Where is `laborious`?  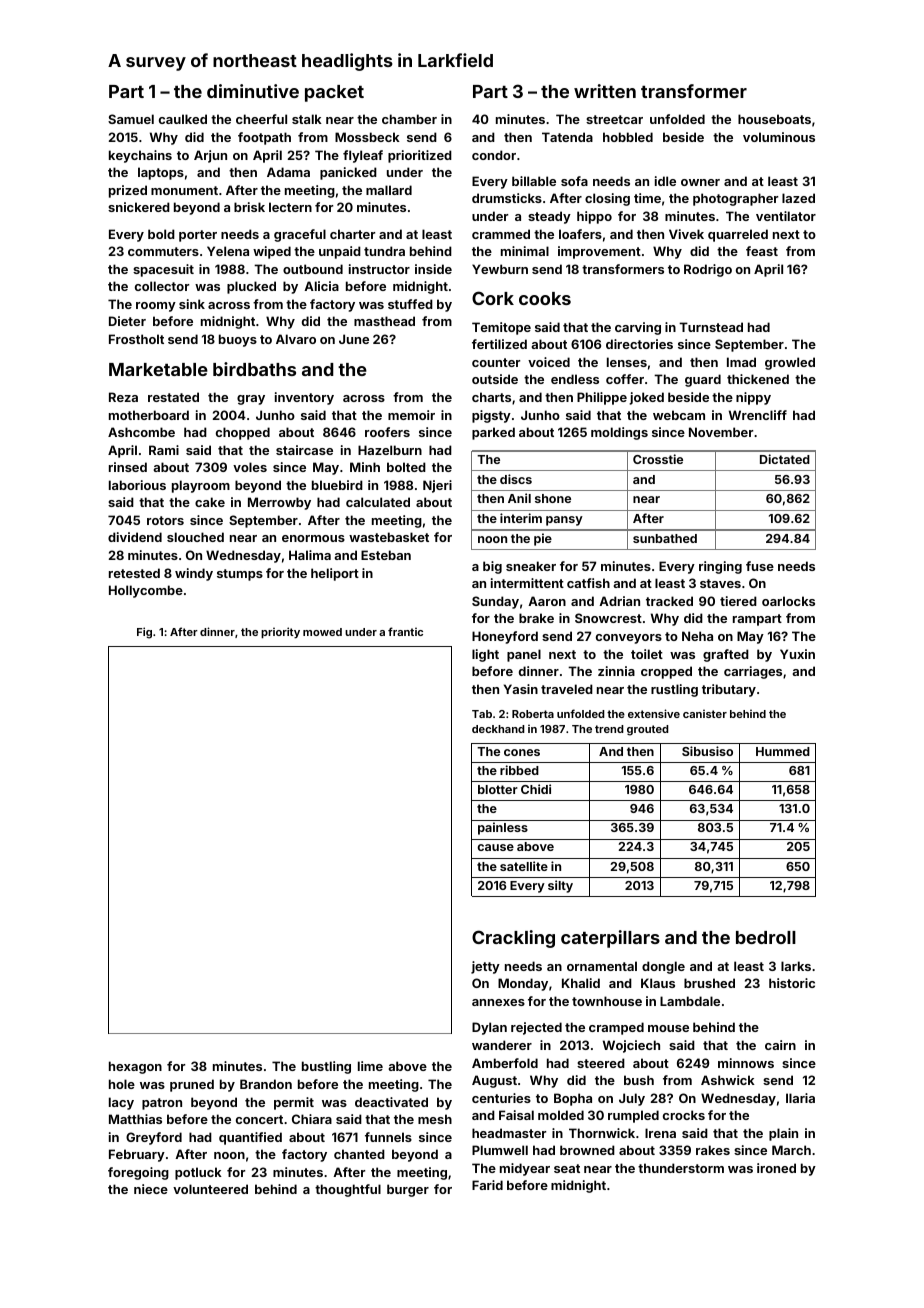
laborious is located at coordinates (137, 485).
